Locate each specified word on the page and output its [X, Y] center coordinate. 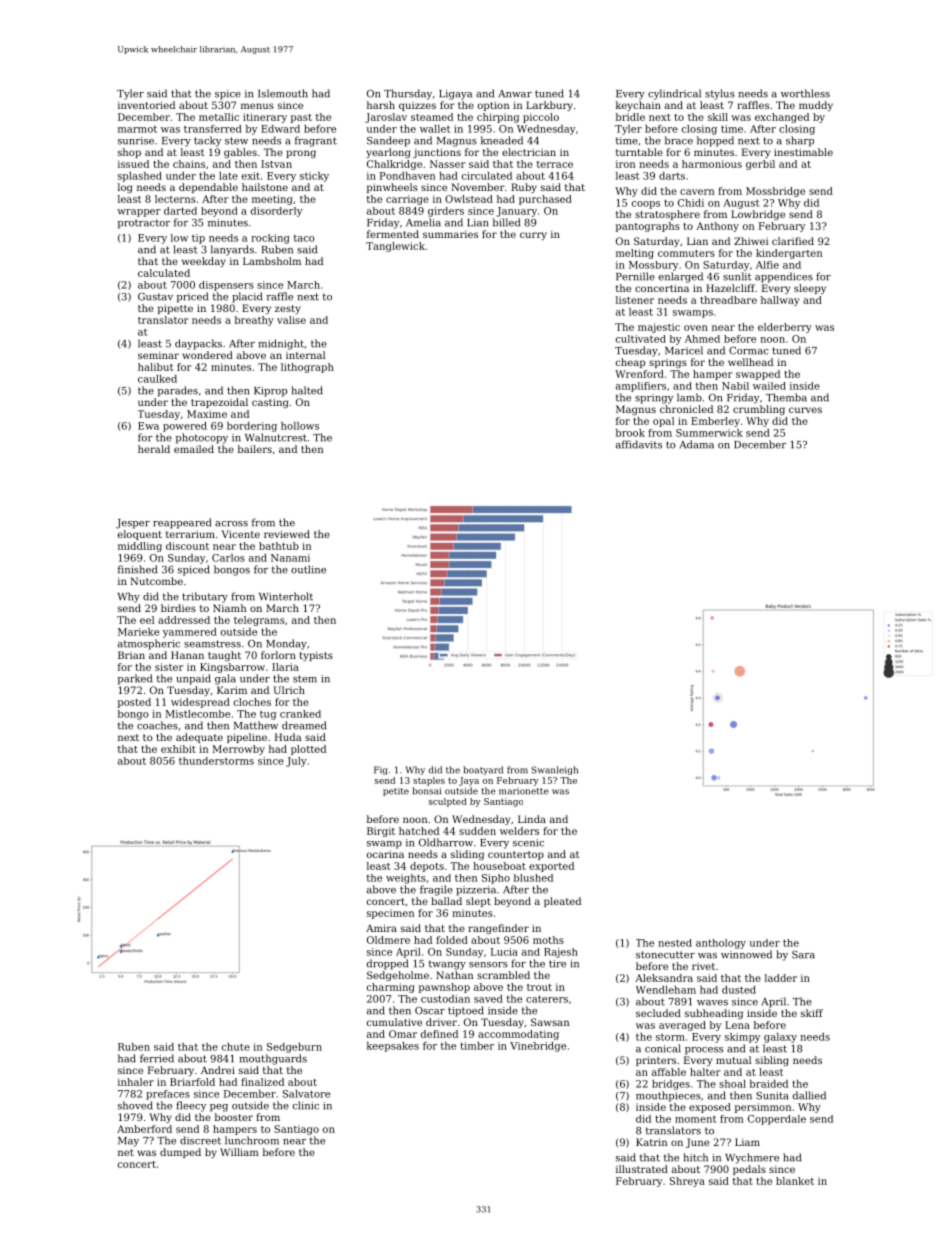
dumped [180, 1153]
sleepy [810, 289]
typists [316, 656]
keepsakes [393, 1047]
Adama [696, 444]
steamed [432, 117]
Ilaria [285, 667]
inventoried [146, 105]
